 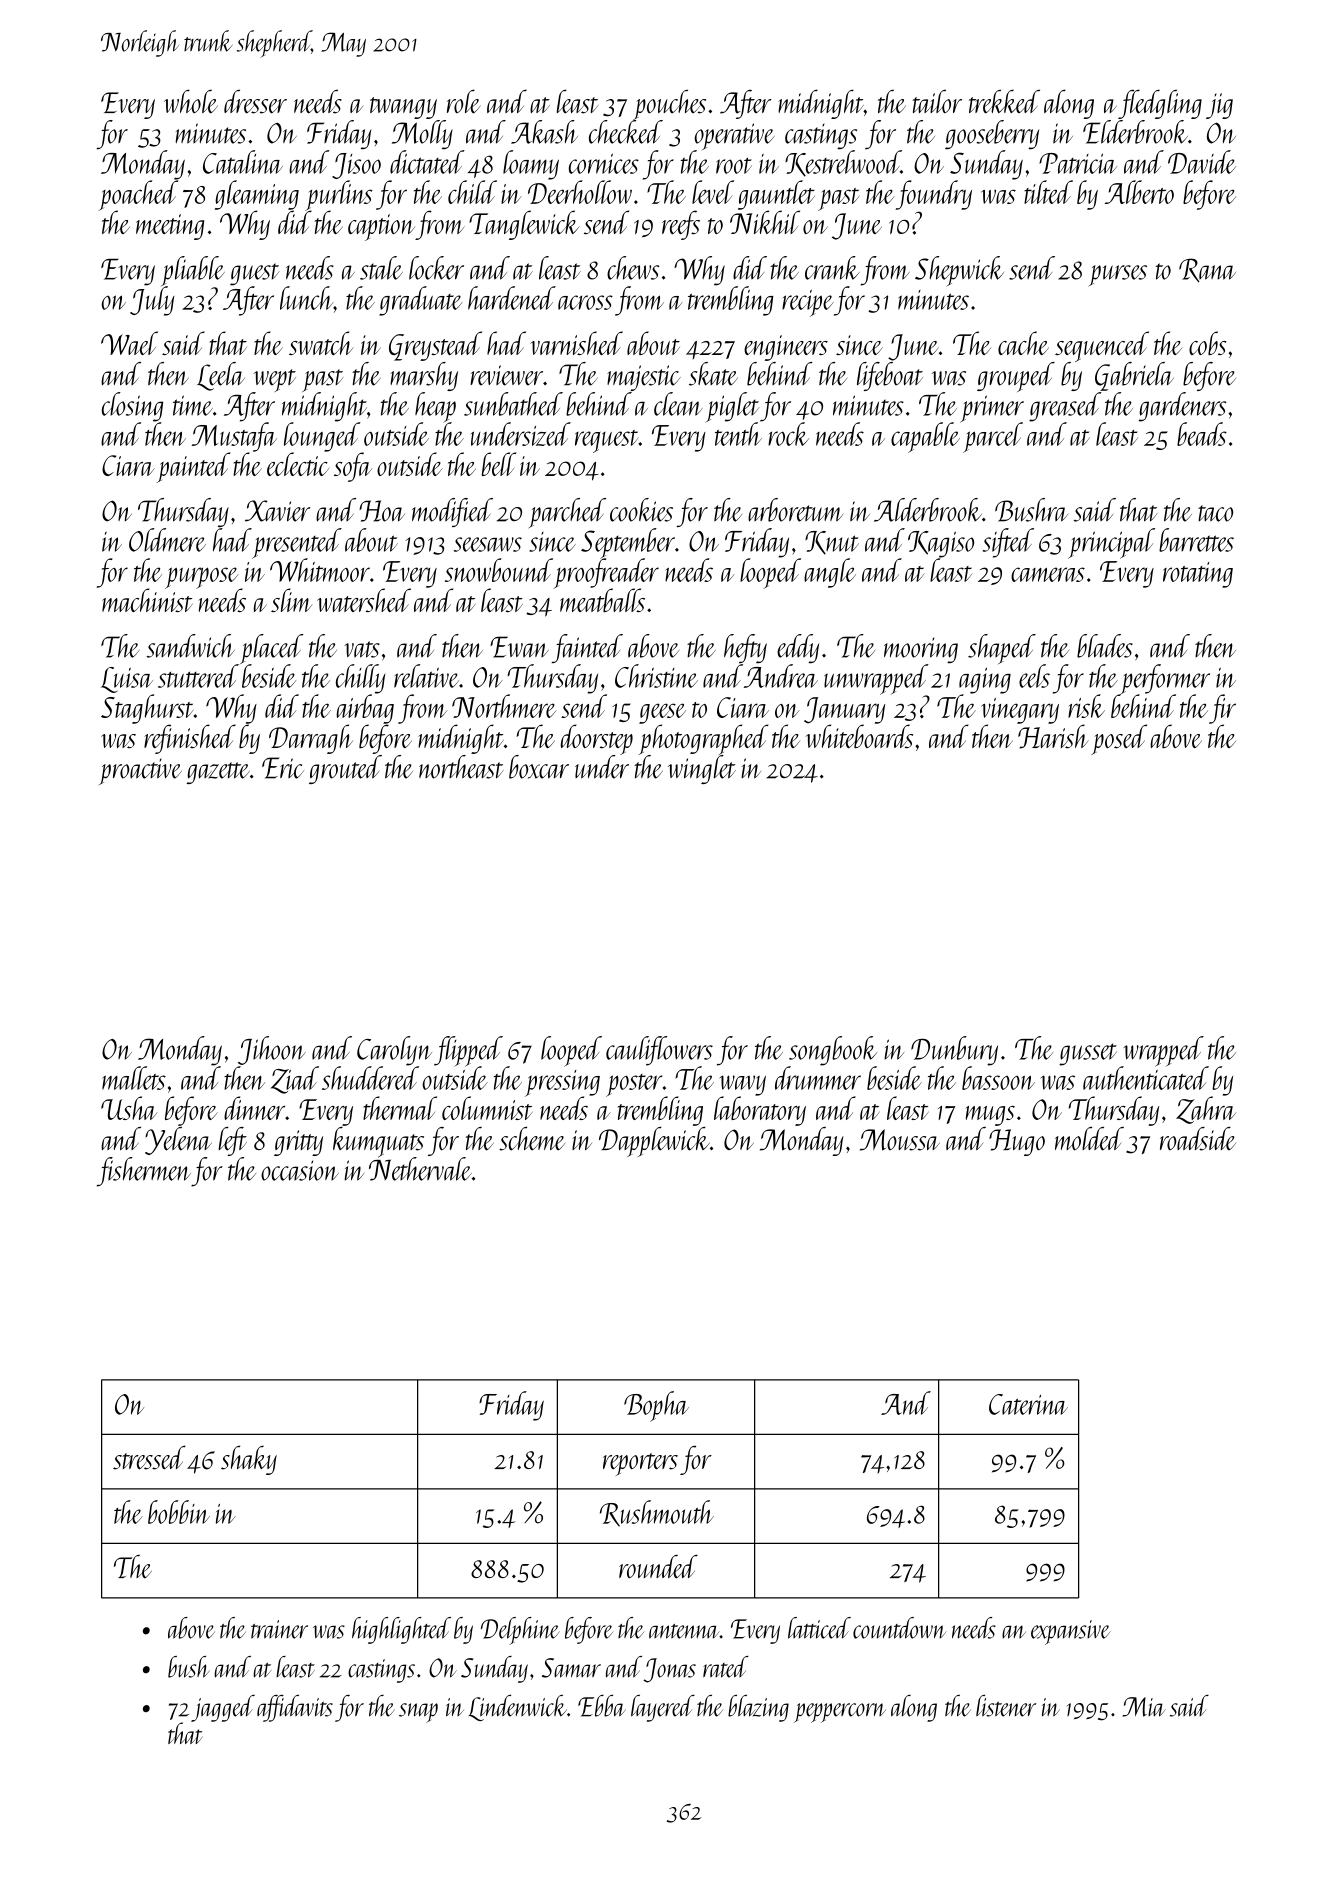 What do you see at coordinates (1198, 575) in the screenshot?
I see `rotating` at bounding box center [1198, 575].
